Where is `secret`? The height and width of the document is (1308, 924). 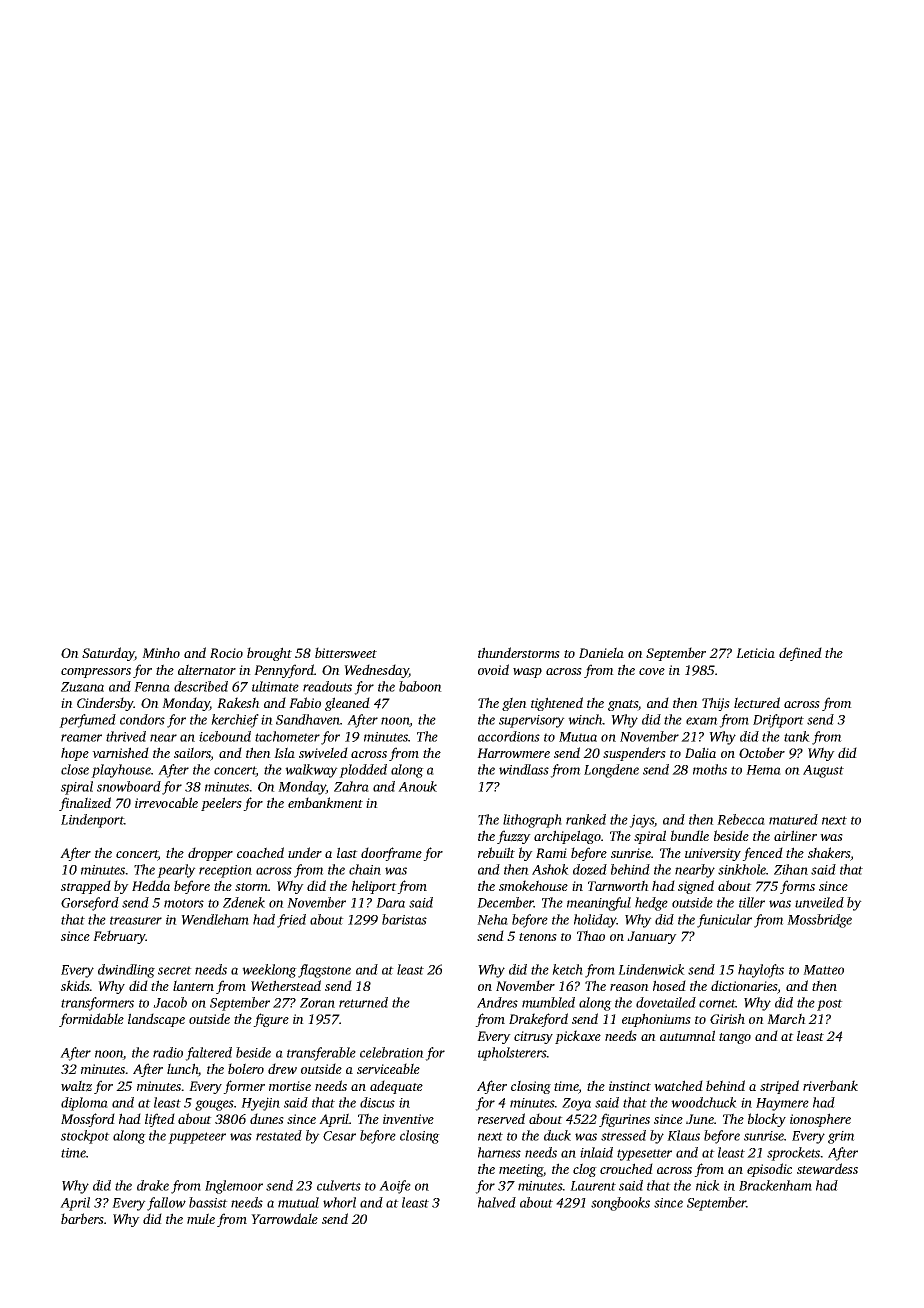
secret is located at coordinates (175, 970).
